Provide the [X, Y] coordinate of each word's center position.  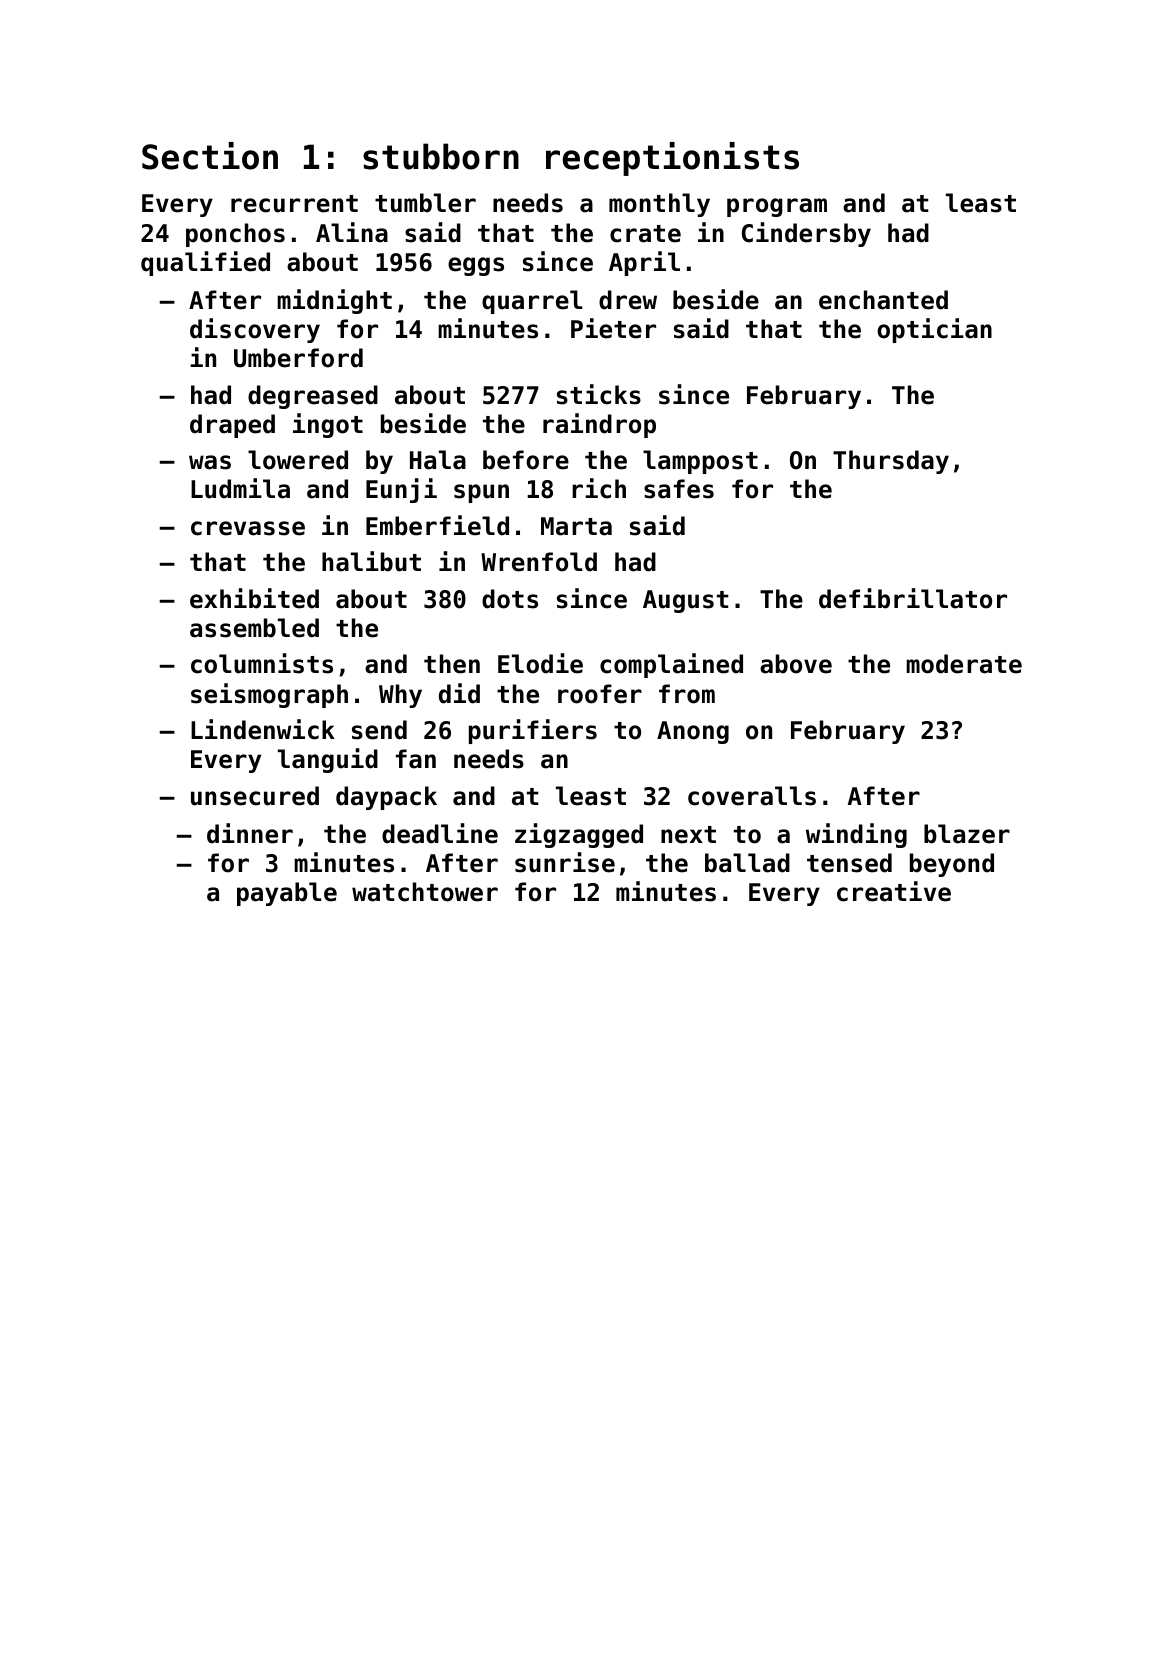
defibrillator [913, 598]
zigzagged [579, 835]
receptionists [672, 159]
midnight [334, 301]
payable [287, 894]
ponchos [235, 235]
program [777, 207]
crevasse [248, 528]
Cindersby [806, 234]
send [379, 730]
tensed [849, 863]
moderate [964, 664]
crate [645, 234]
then [452, 664]
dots [510, 599]
